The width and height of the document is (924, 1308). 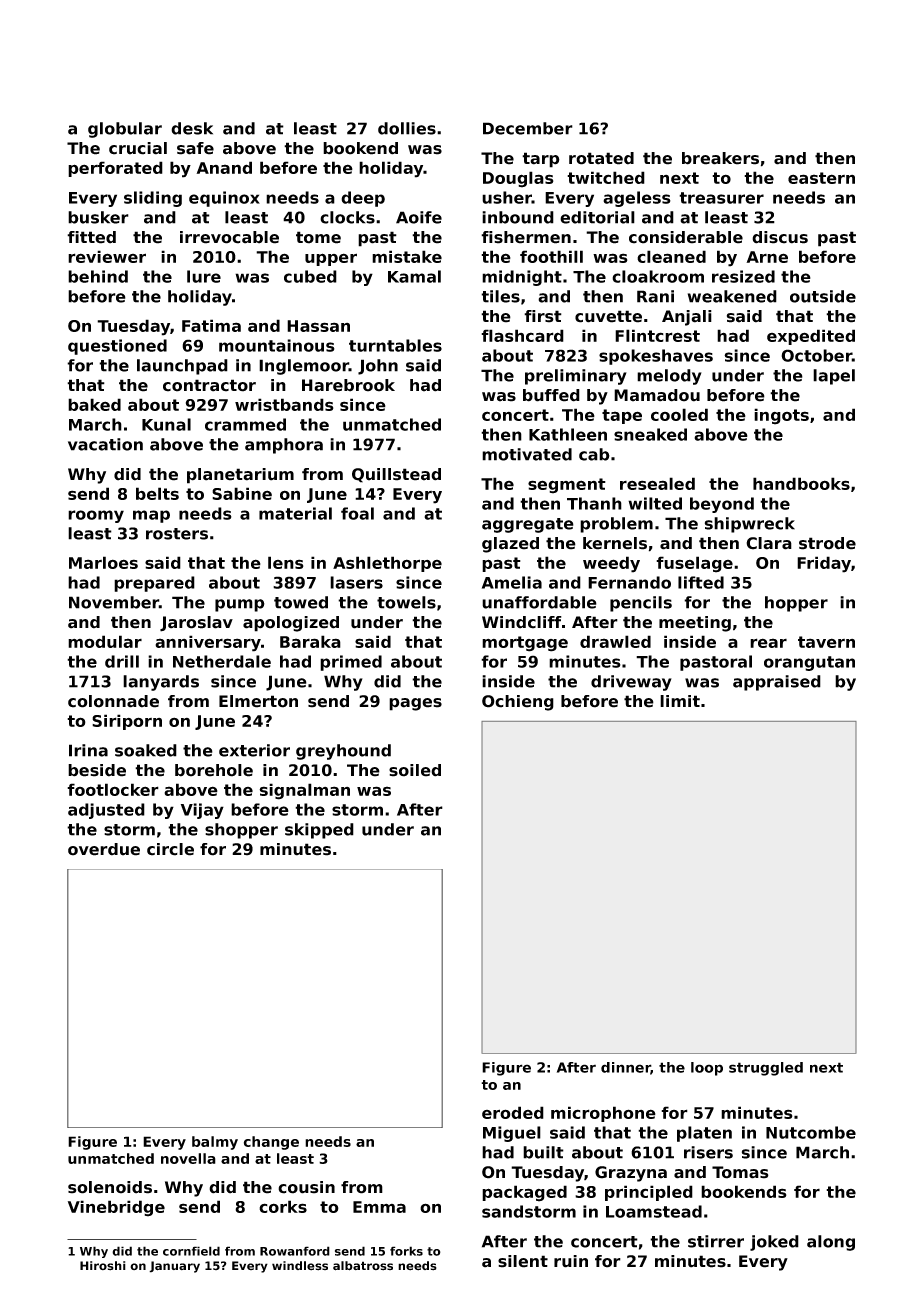 What do you see at coordinates (88, 750) in the document?
I see `Irina` at bounding box center [88, 750].
